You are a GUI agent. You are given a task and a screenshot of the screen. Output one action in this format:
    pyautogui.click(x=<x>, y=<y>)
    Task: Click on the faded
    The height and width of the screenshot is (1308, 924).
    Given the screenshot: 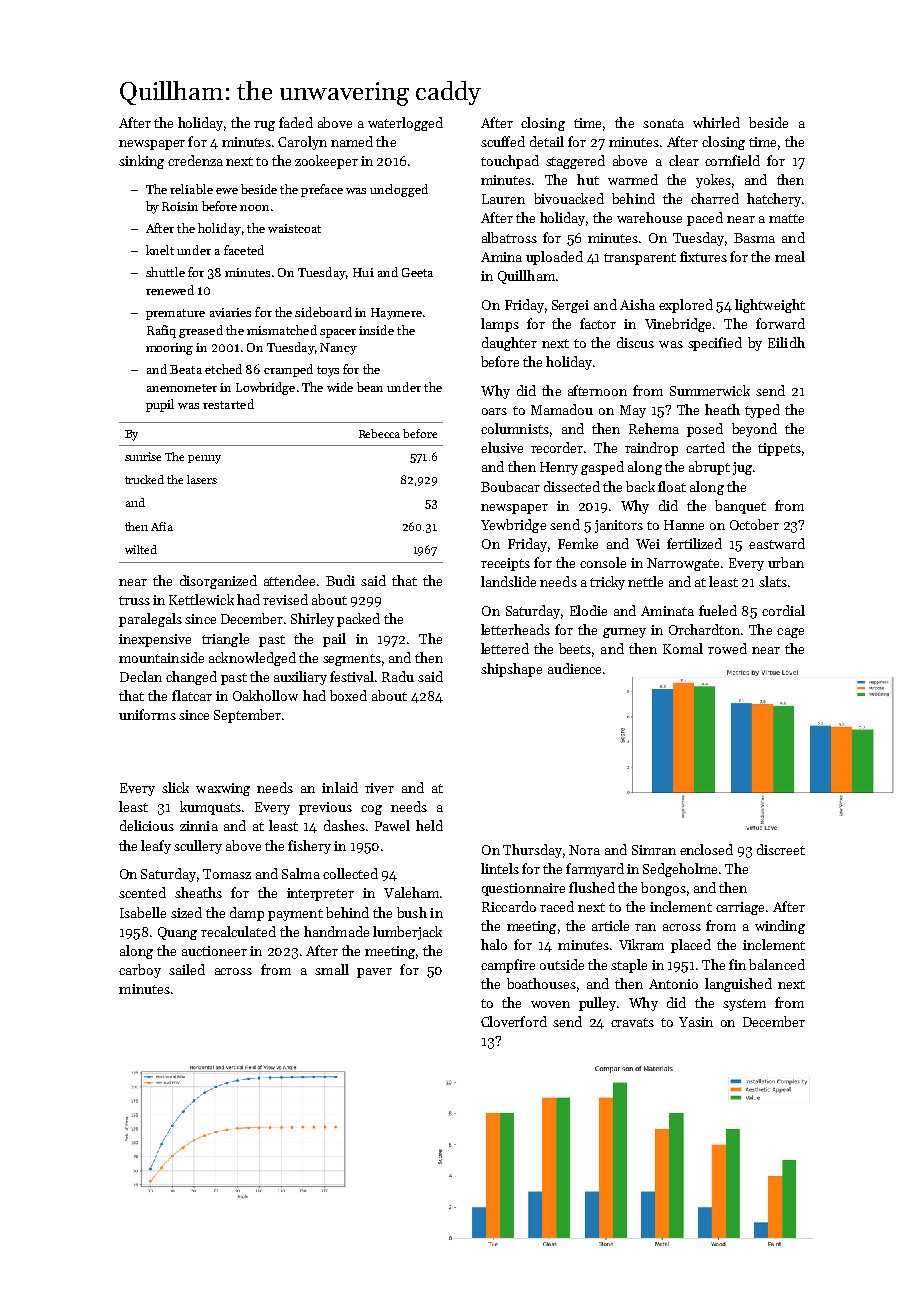 What is the action you would take?
    pyautogui.click(x=296, y=122)
